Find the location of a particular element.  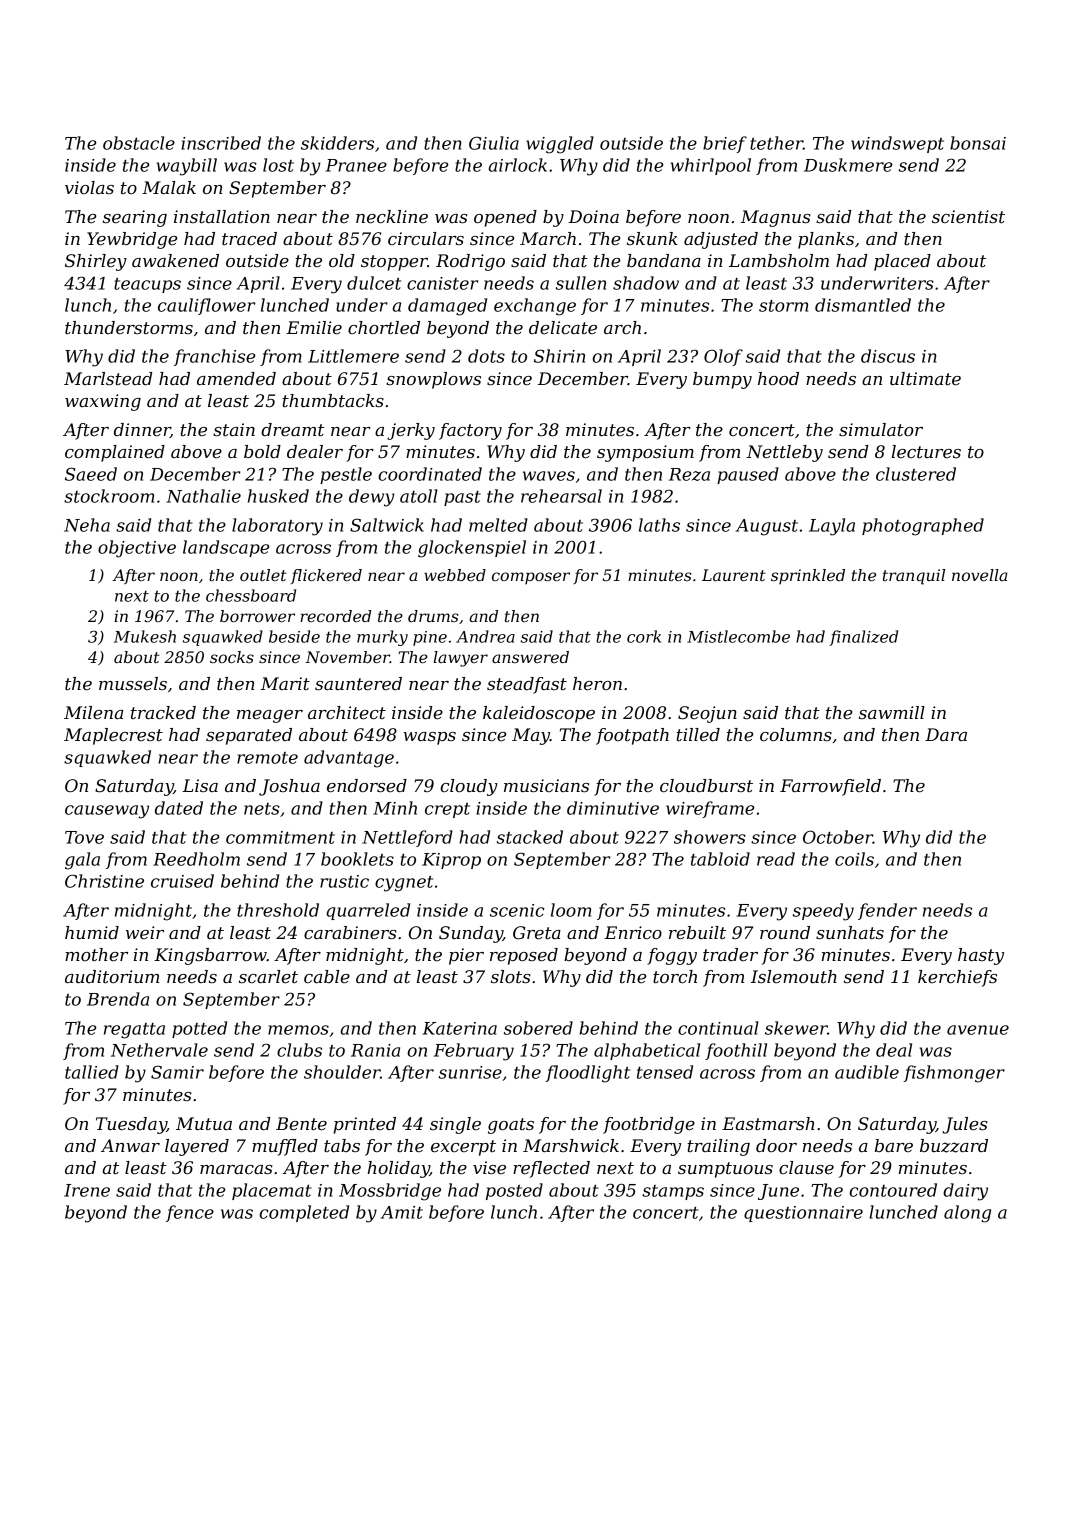

opened is located at coordinates (505, 218).
